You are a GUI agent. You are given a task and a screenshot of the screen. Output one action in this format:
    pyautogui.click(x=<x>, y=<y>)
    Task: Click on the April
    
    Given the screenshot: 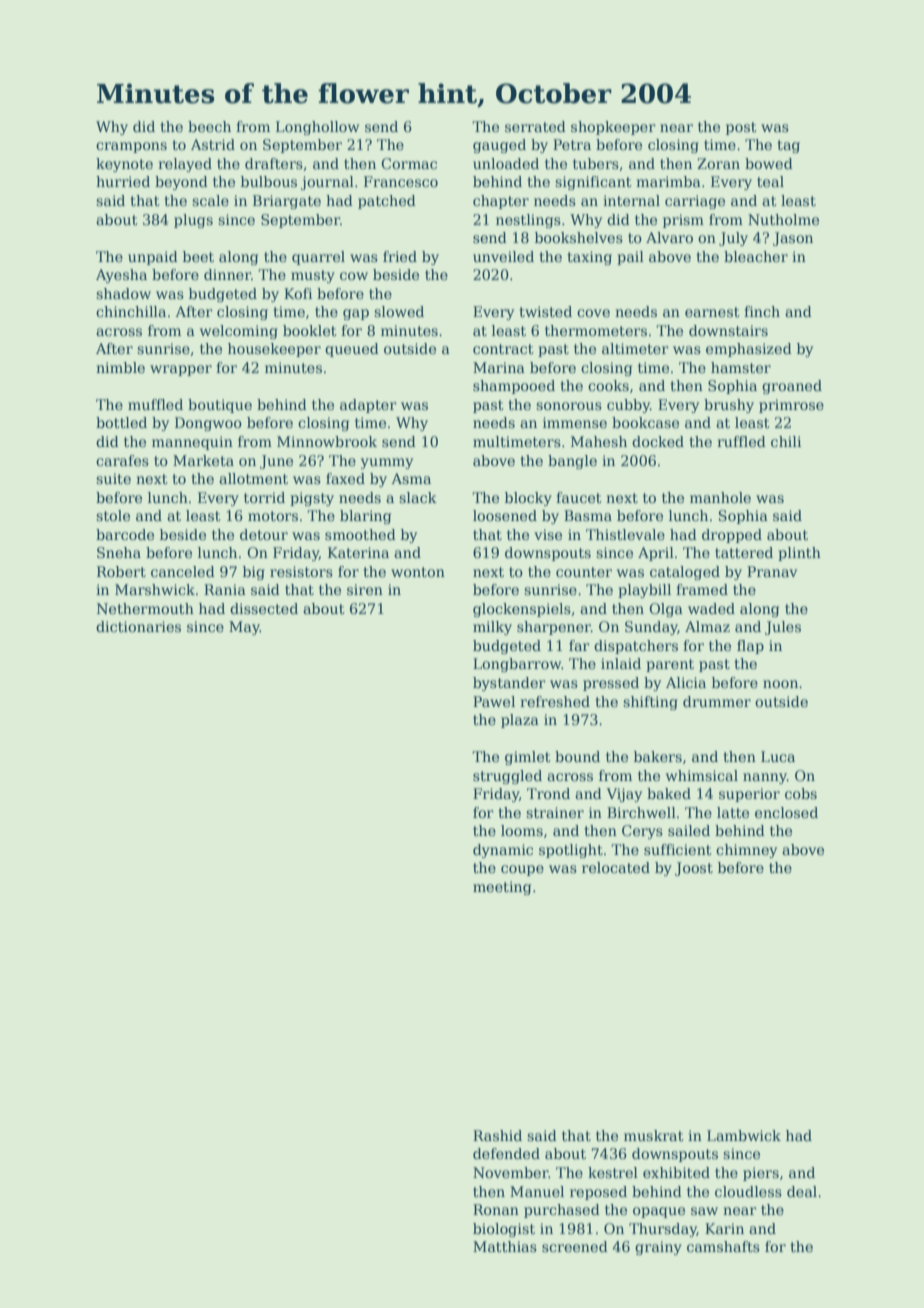 What is the action you would take?
    pyautogui.click(x=656, y=554)
